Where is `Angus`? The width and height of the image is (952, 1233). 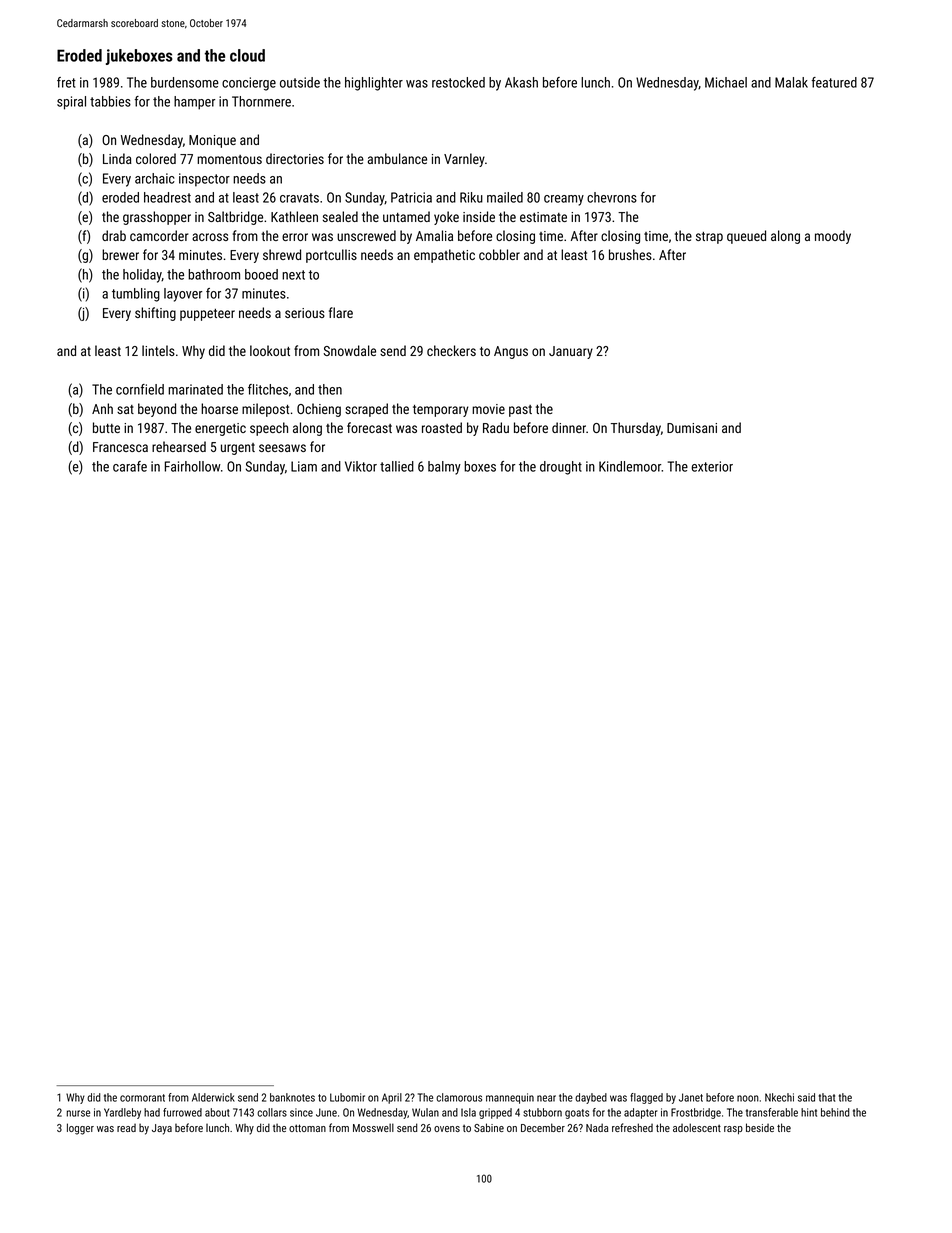 Angus is located at coordinates (511, 352).
